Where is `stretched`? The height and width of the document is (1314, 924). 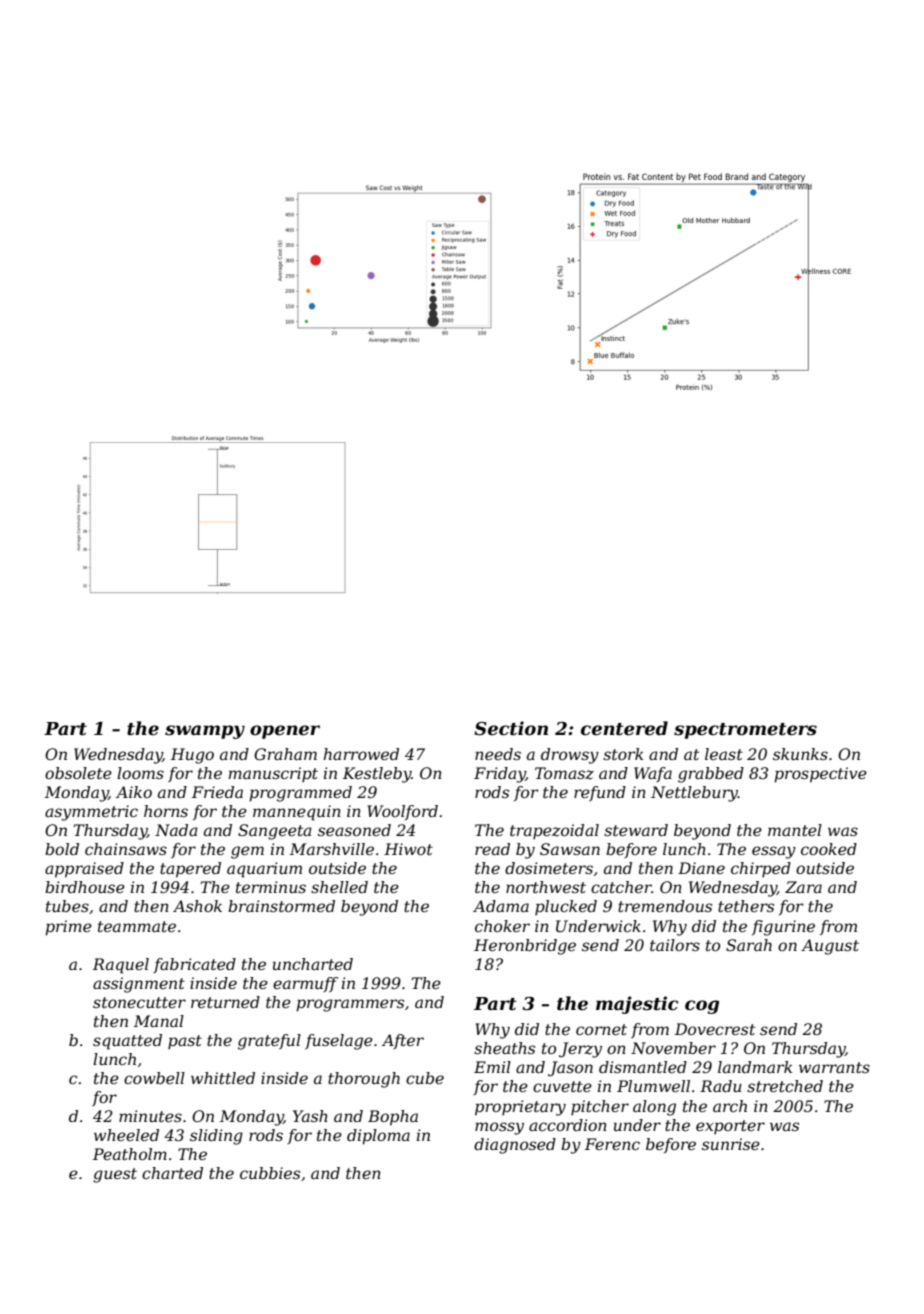 stretched is located at coordinates (785, 1086).
